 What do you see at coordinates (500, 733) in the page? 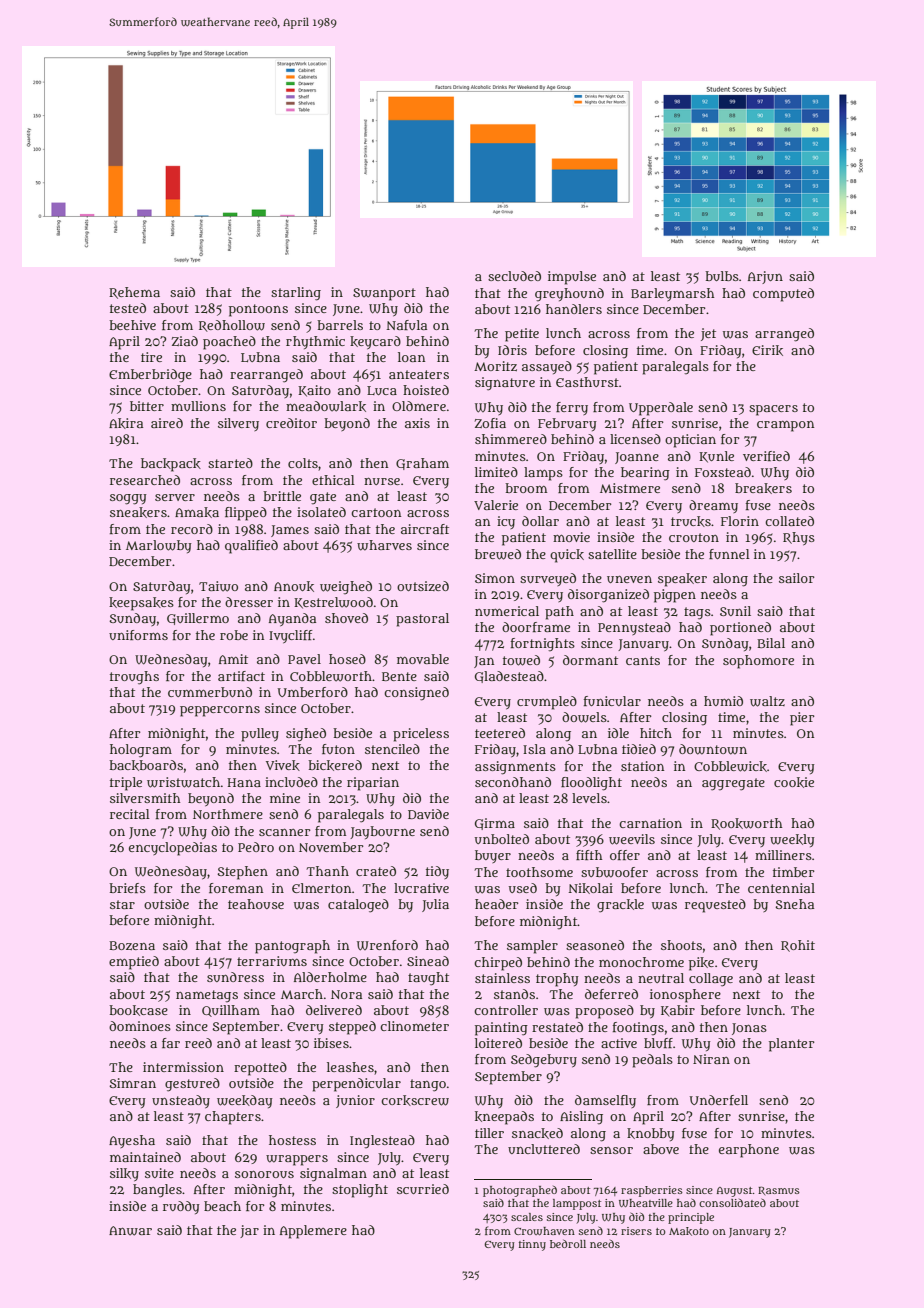
I see `teetered` at bounding box center [500, 733].
